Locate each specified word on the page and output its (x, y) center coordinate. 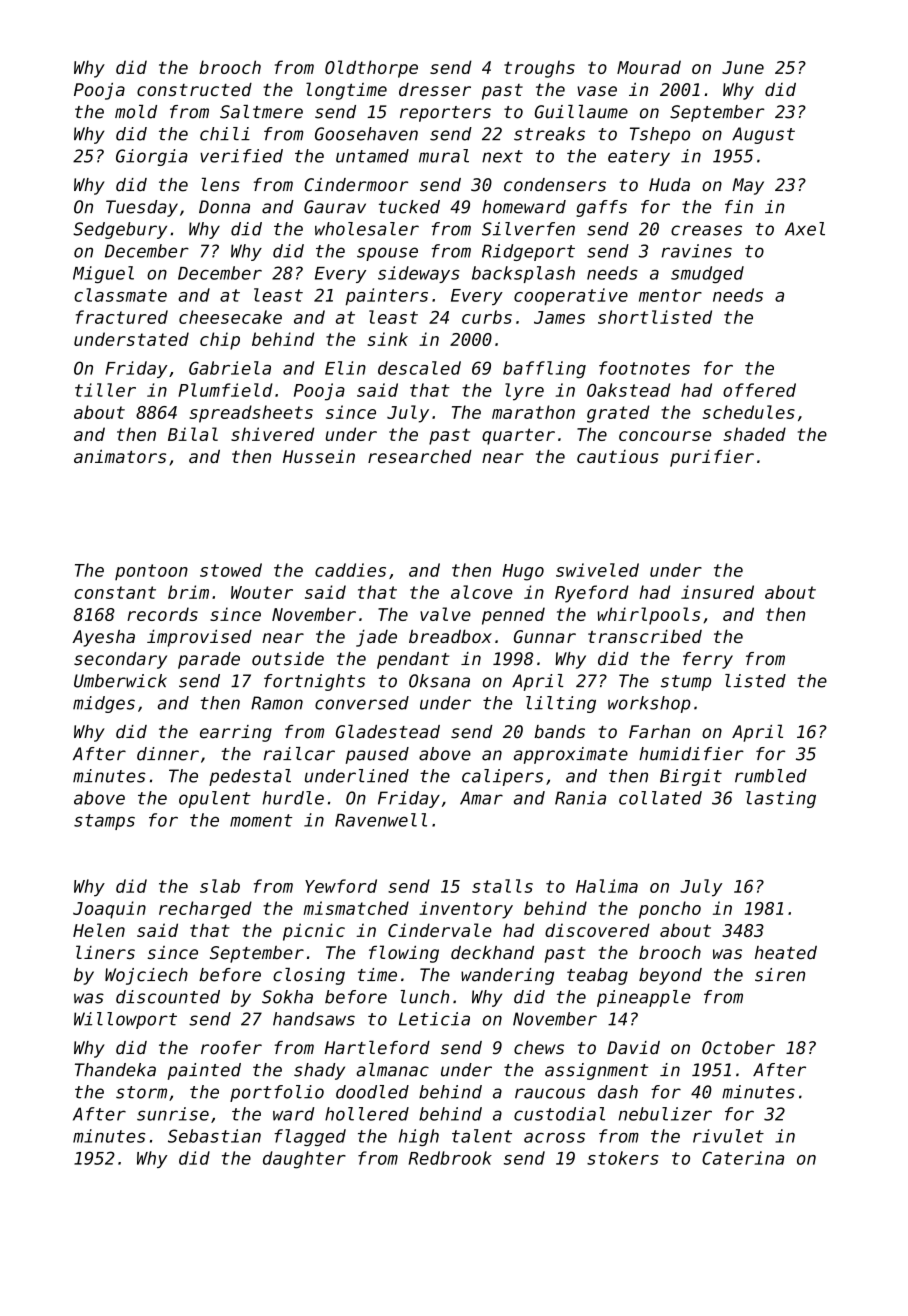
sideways (419, 274)
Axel (805, 229)
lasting (781, 799)
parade (209, 660)
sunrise (173, 1114)
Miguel (103, 274)
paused (377, 755)
